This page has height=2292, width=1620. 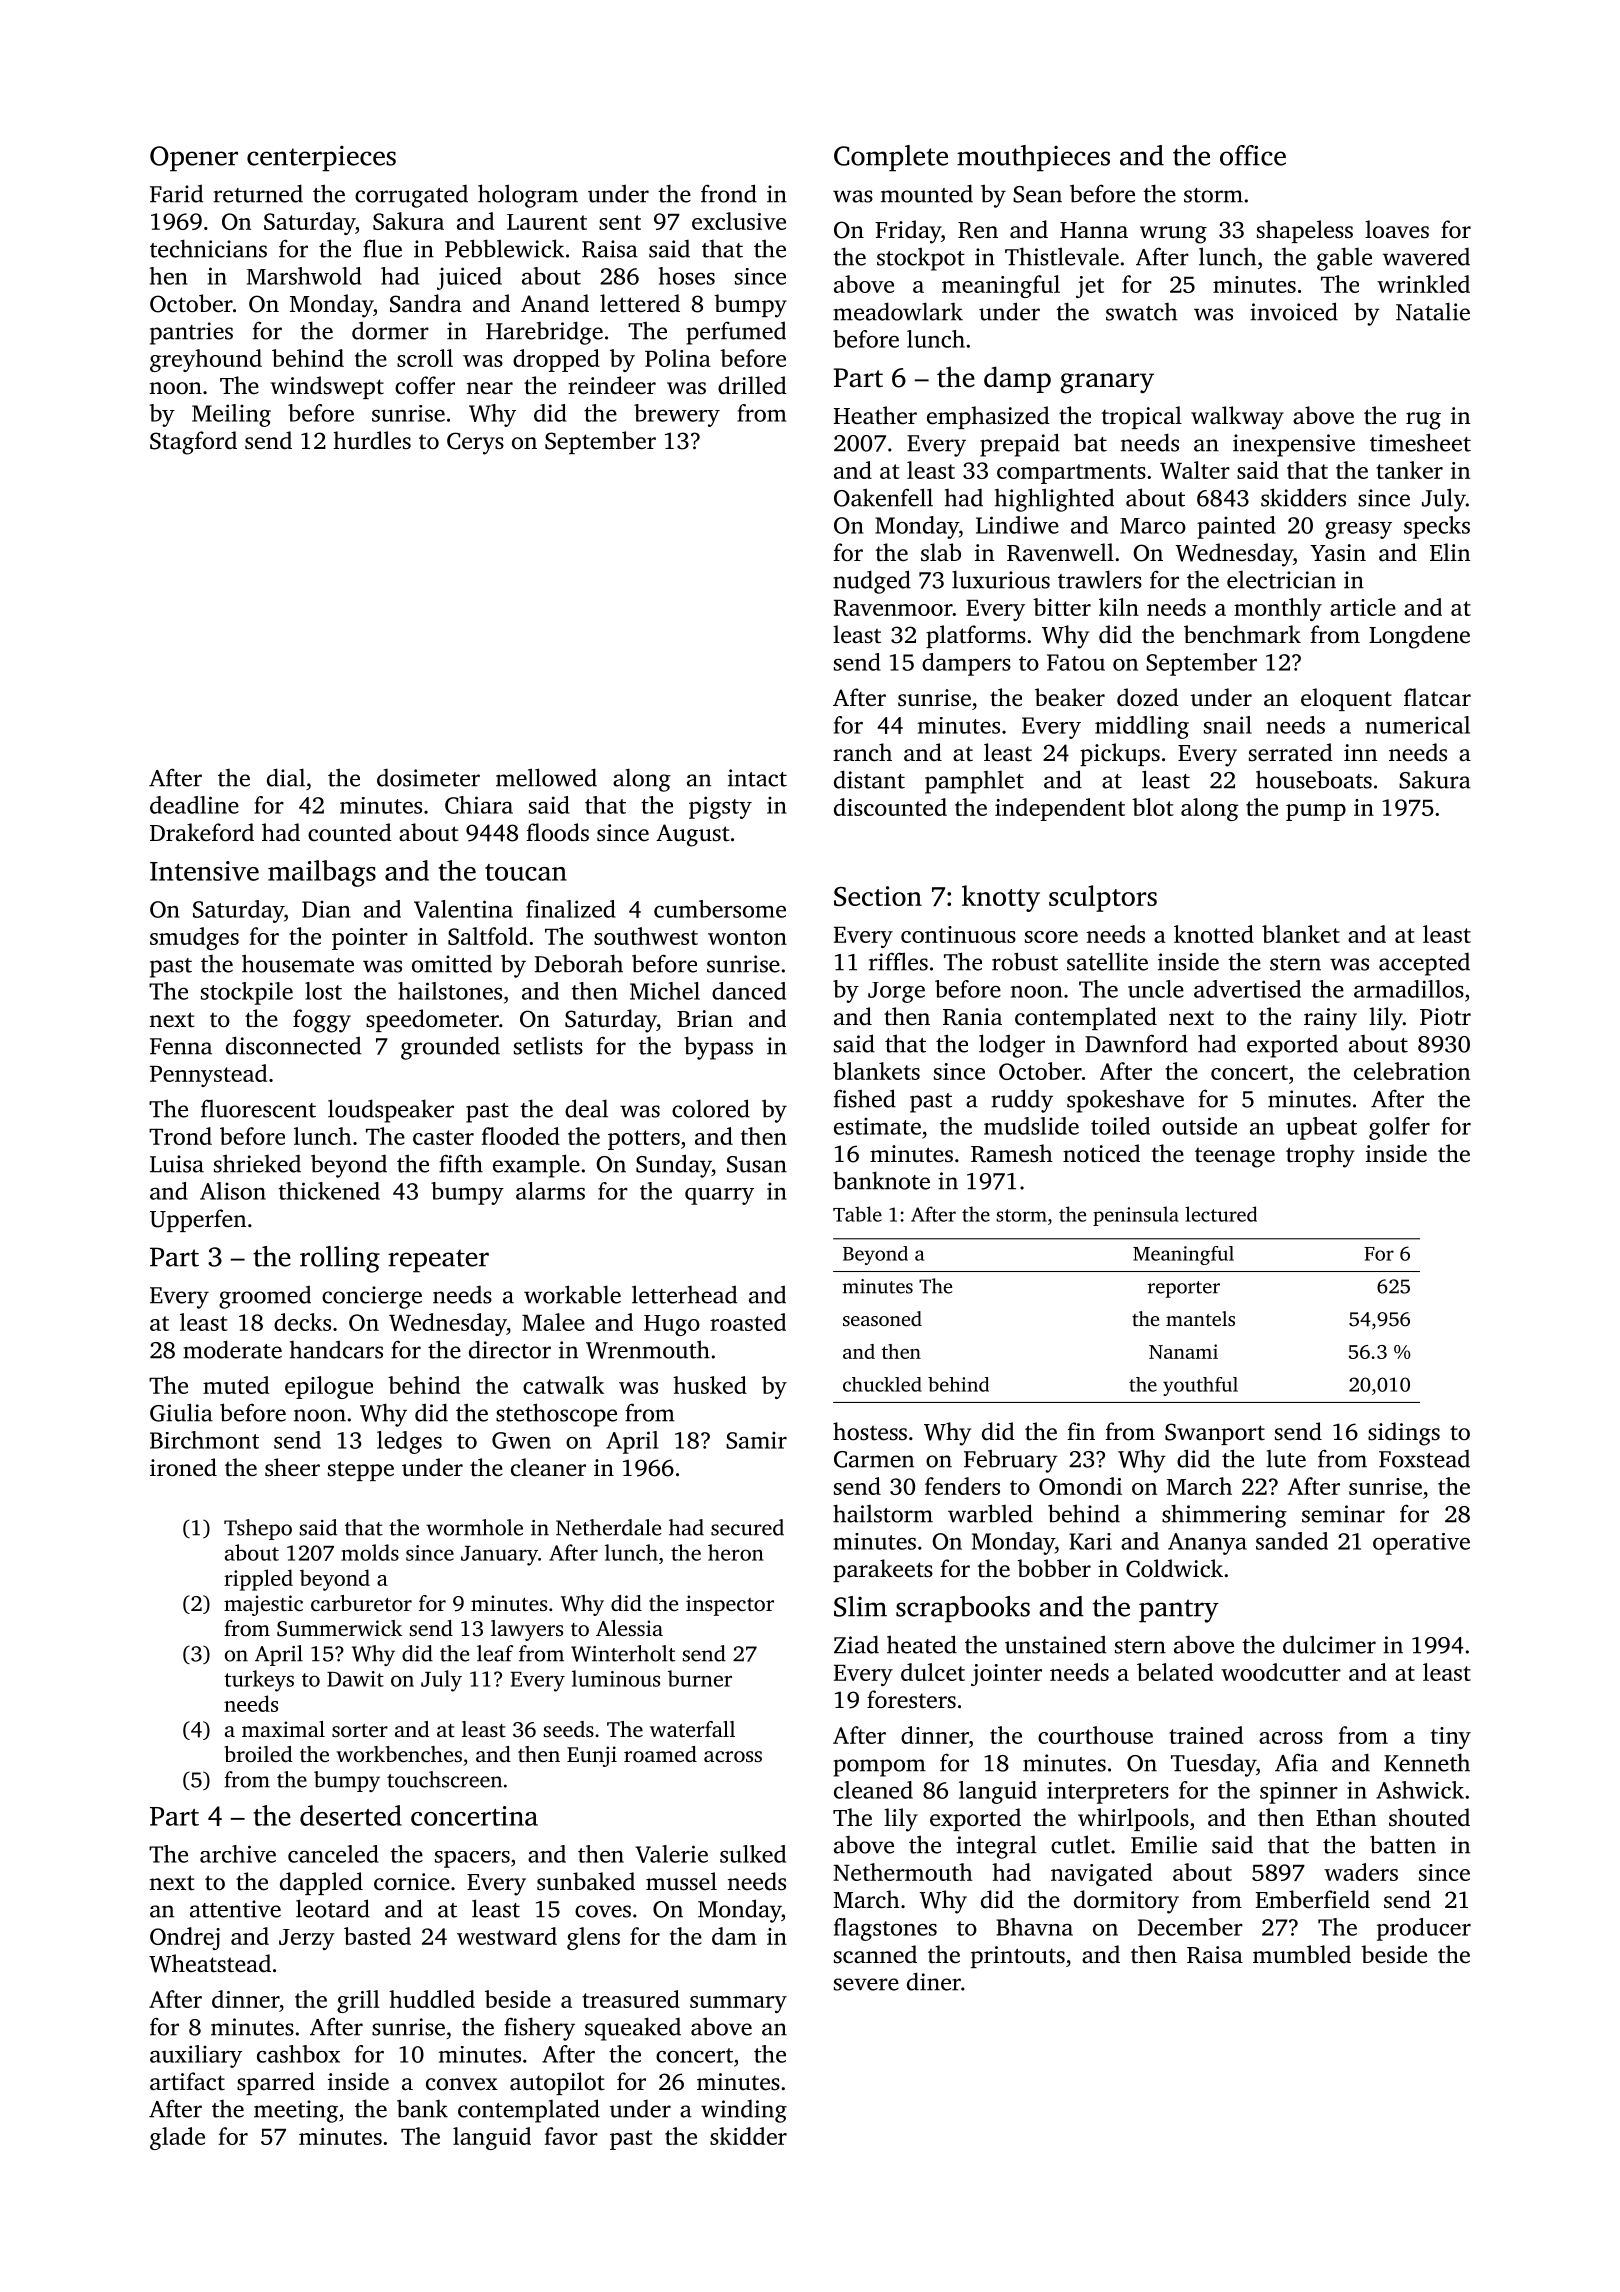 I want to click on intact, so click(x=757, y=778).
